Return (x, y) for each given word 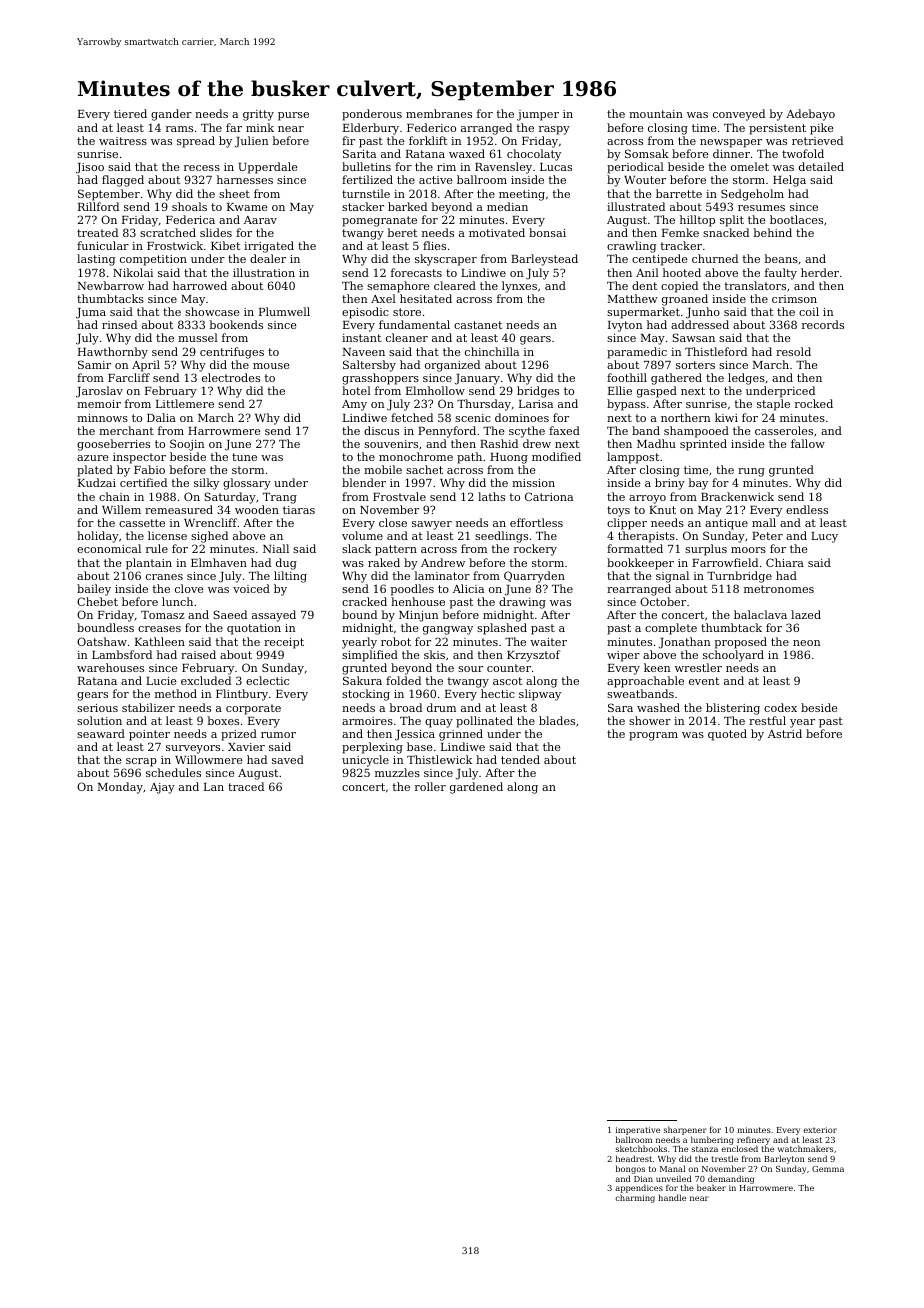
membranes (439, 113)
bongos (630, 1169)
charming (635, 1198)
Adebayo (810, 115)
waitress (123, 141)
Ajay (162, 788)
